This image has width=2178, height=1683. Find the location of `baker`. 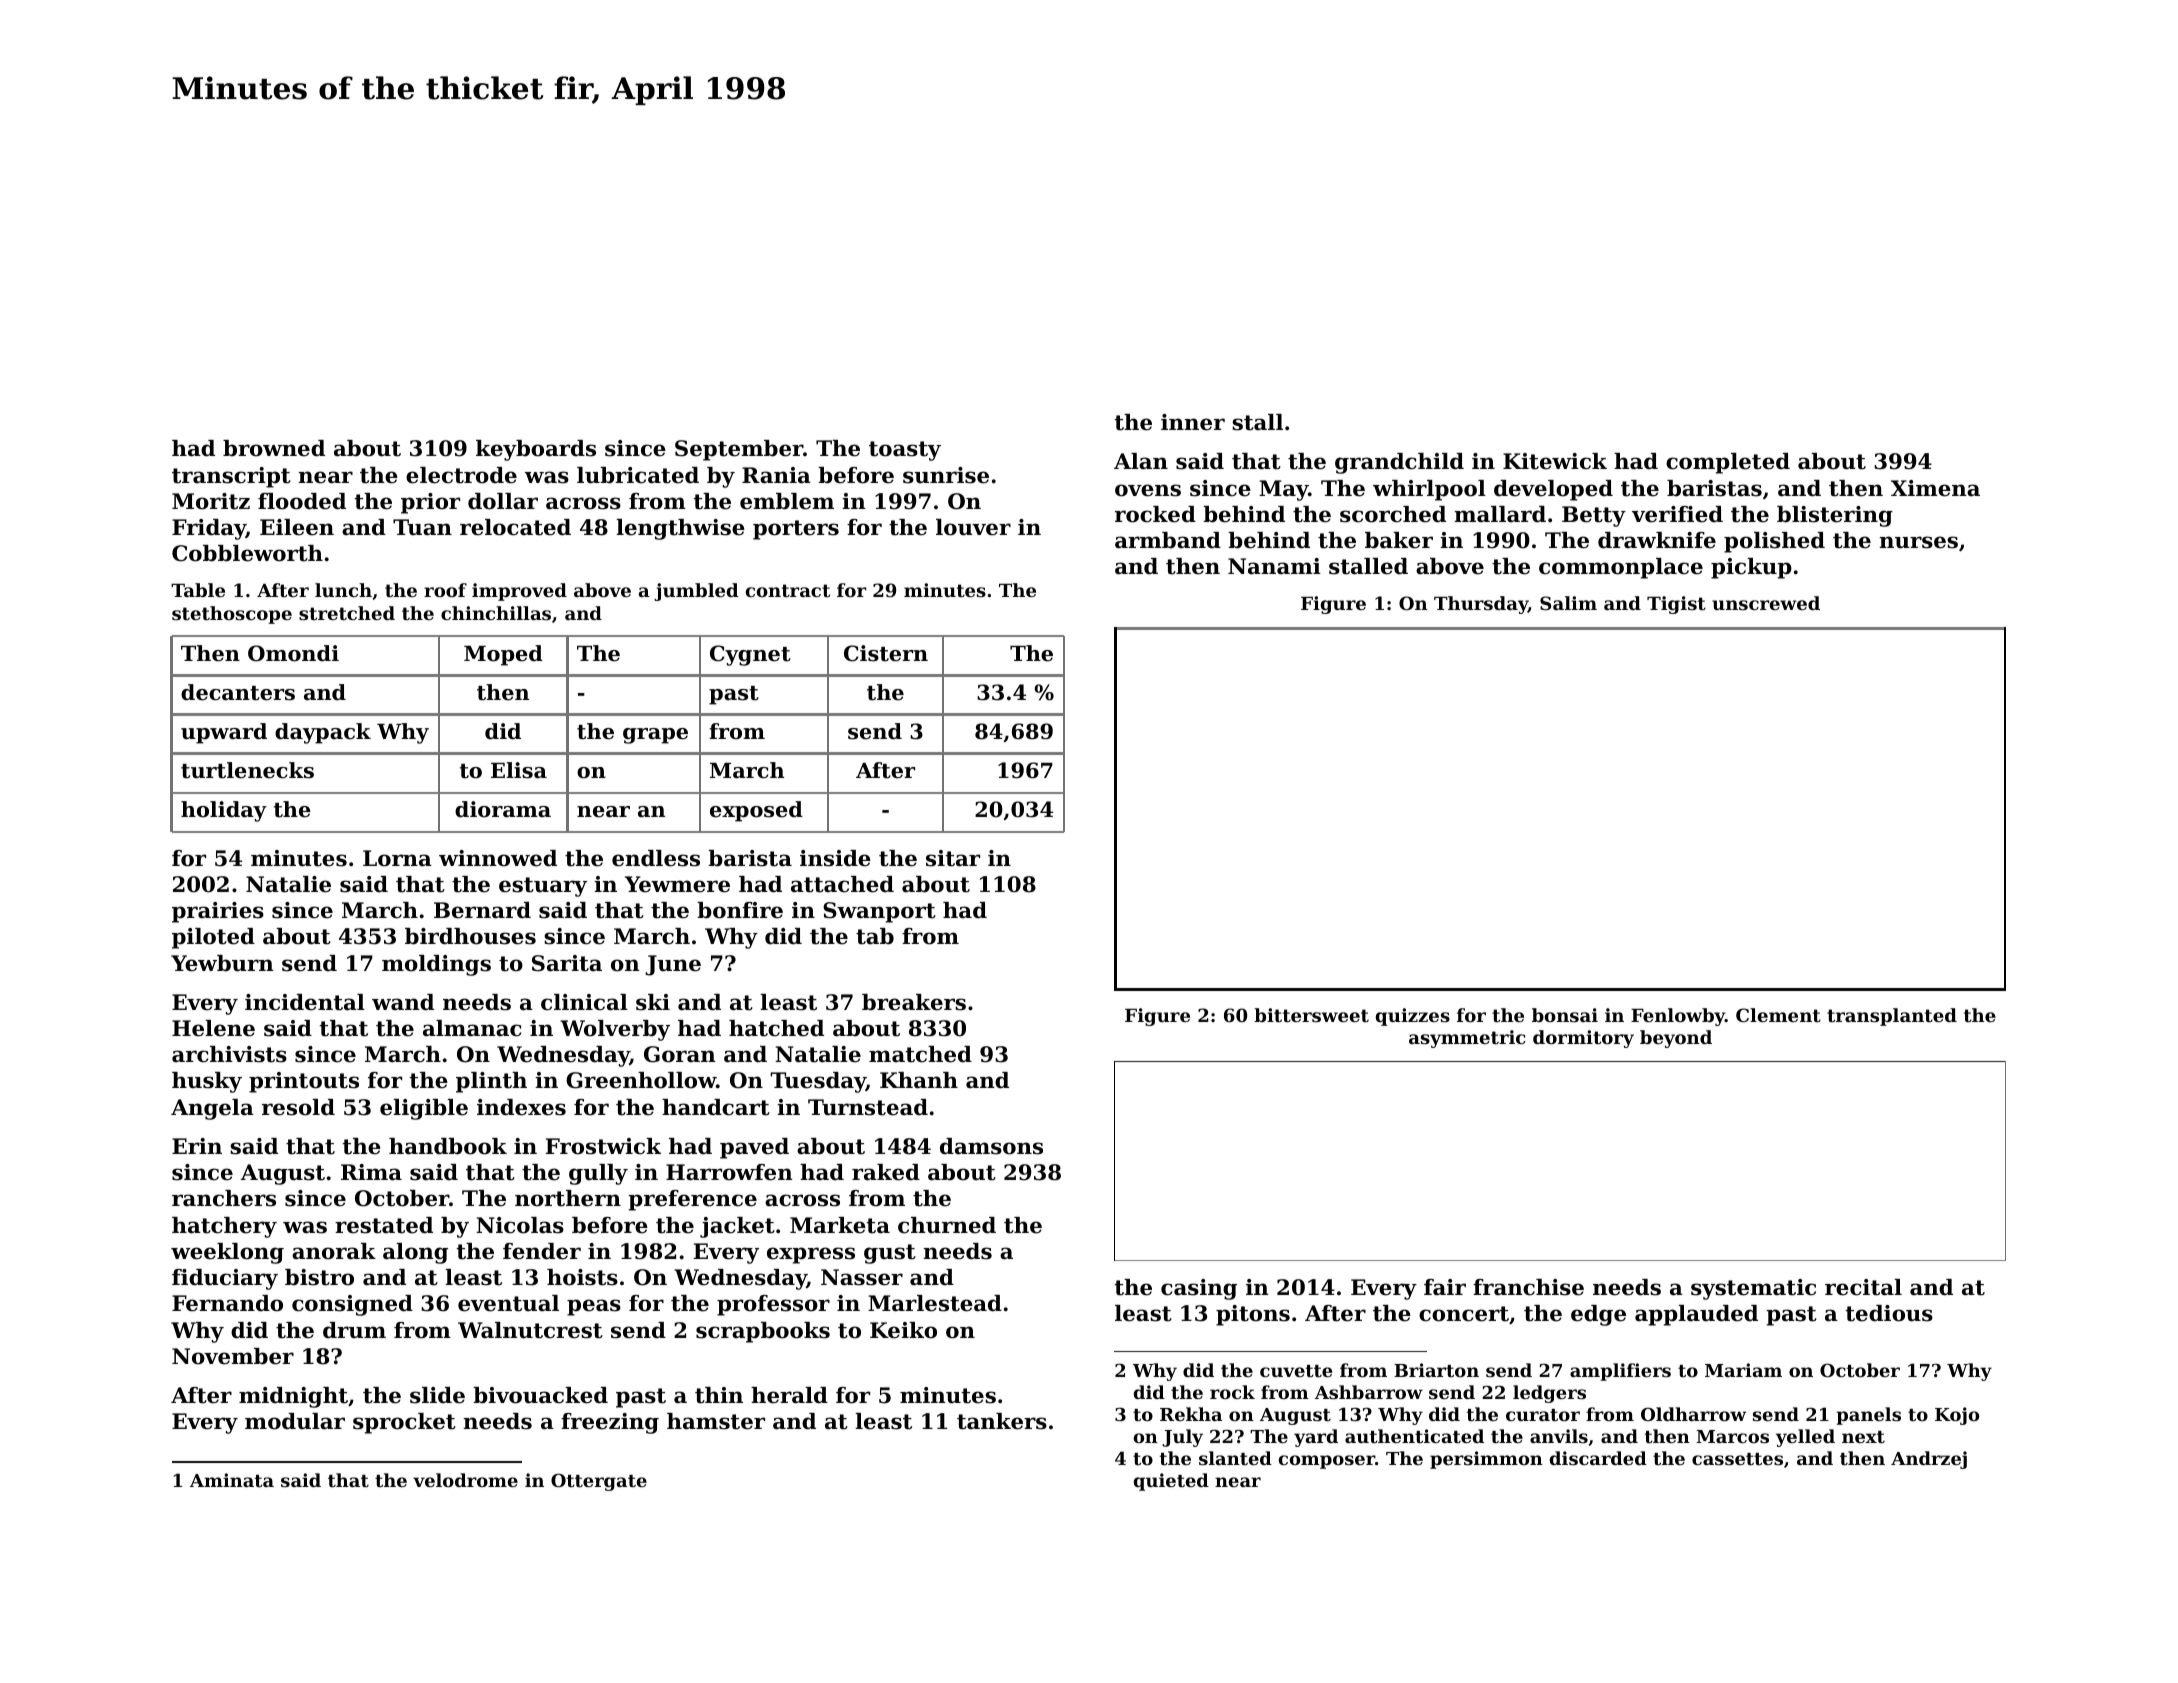

baker is located at coordinates (1399, 540).
